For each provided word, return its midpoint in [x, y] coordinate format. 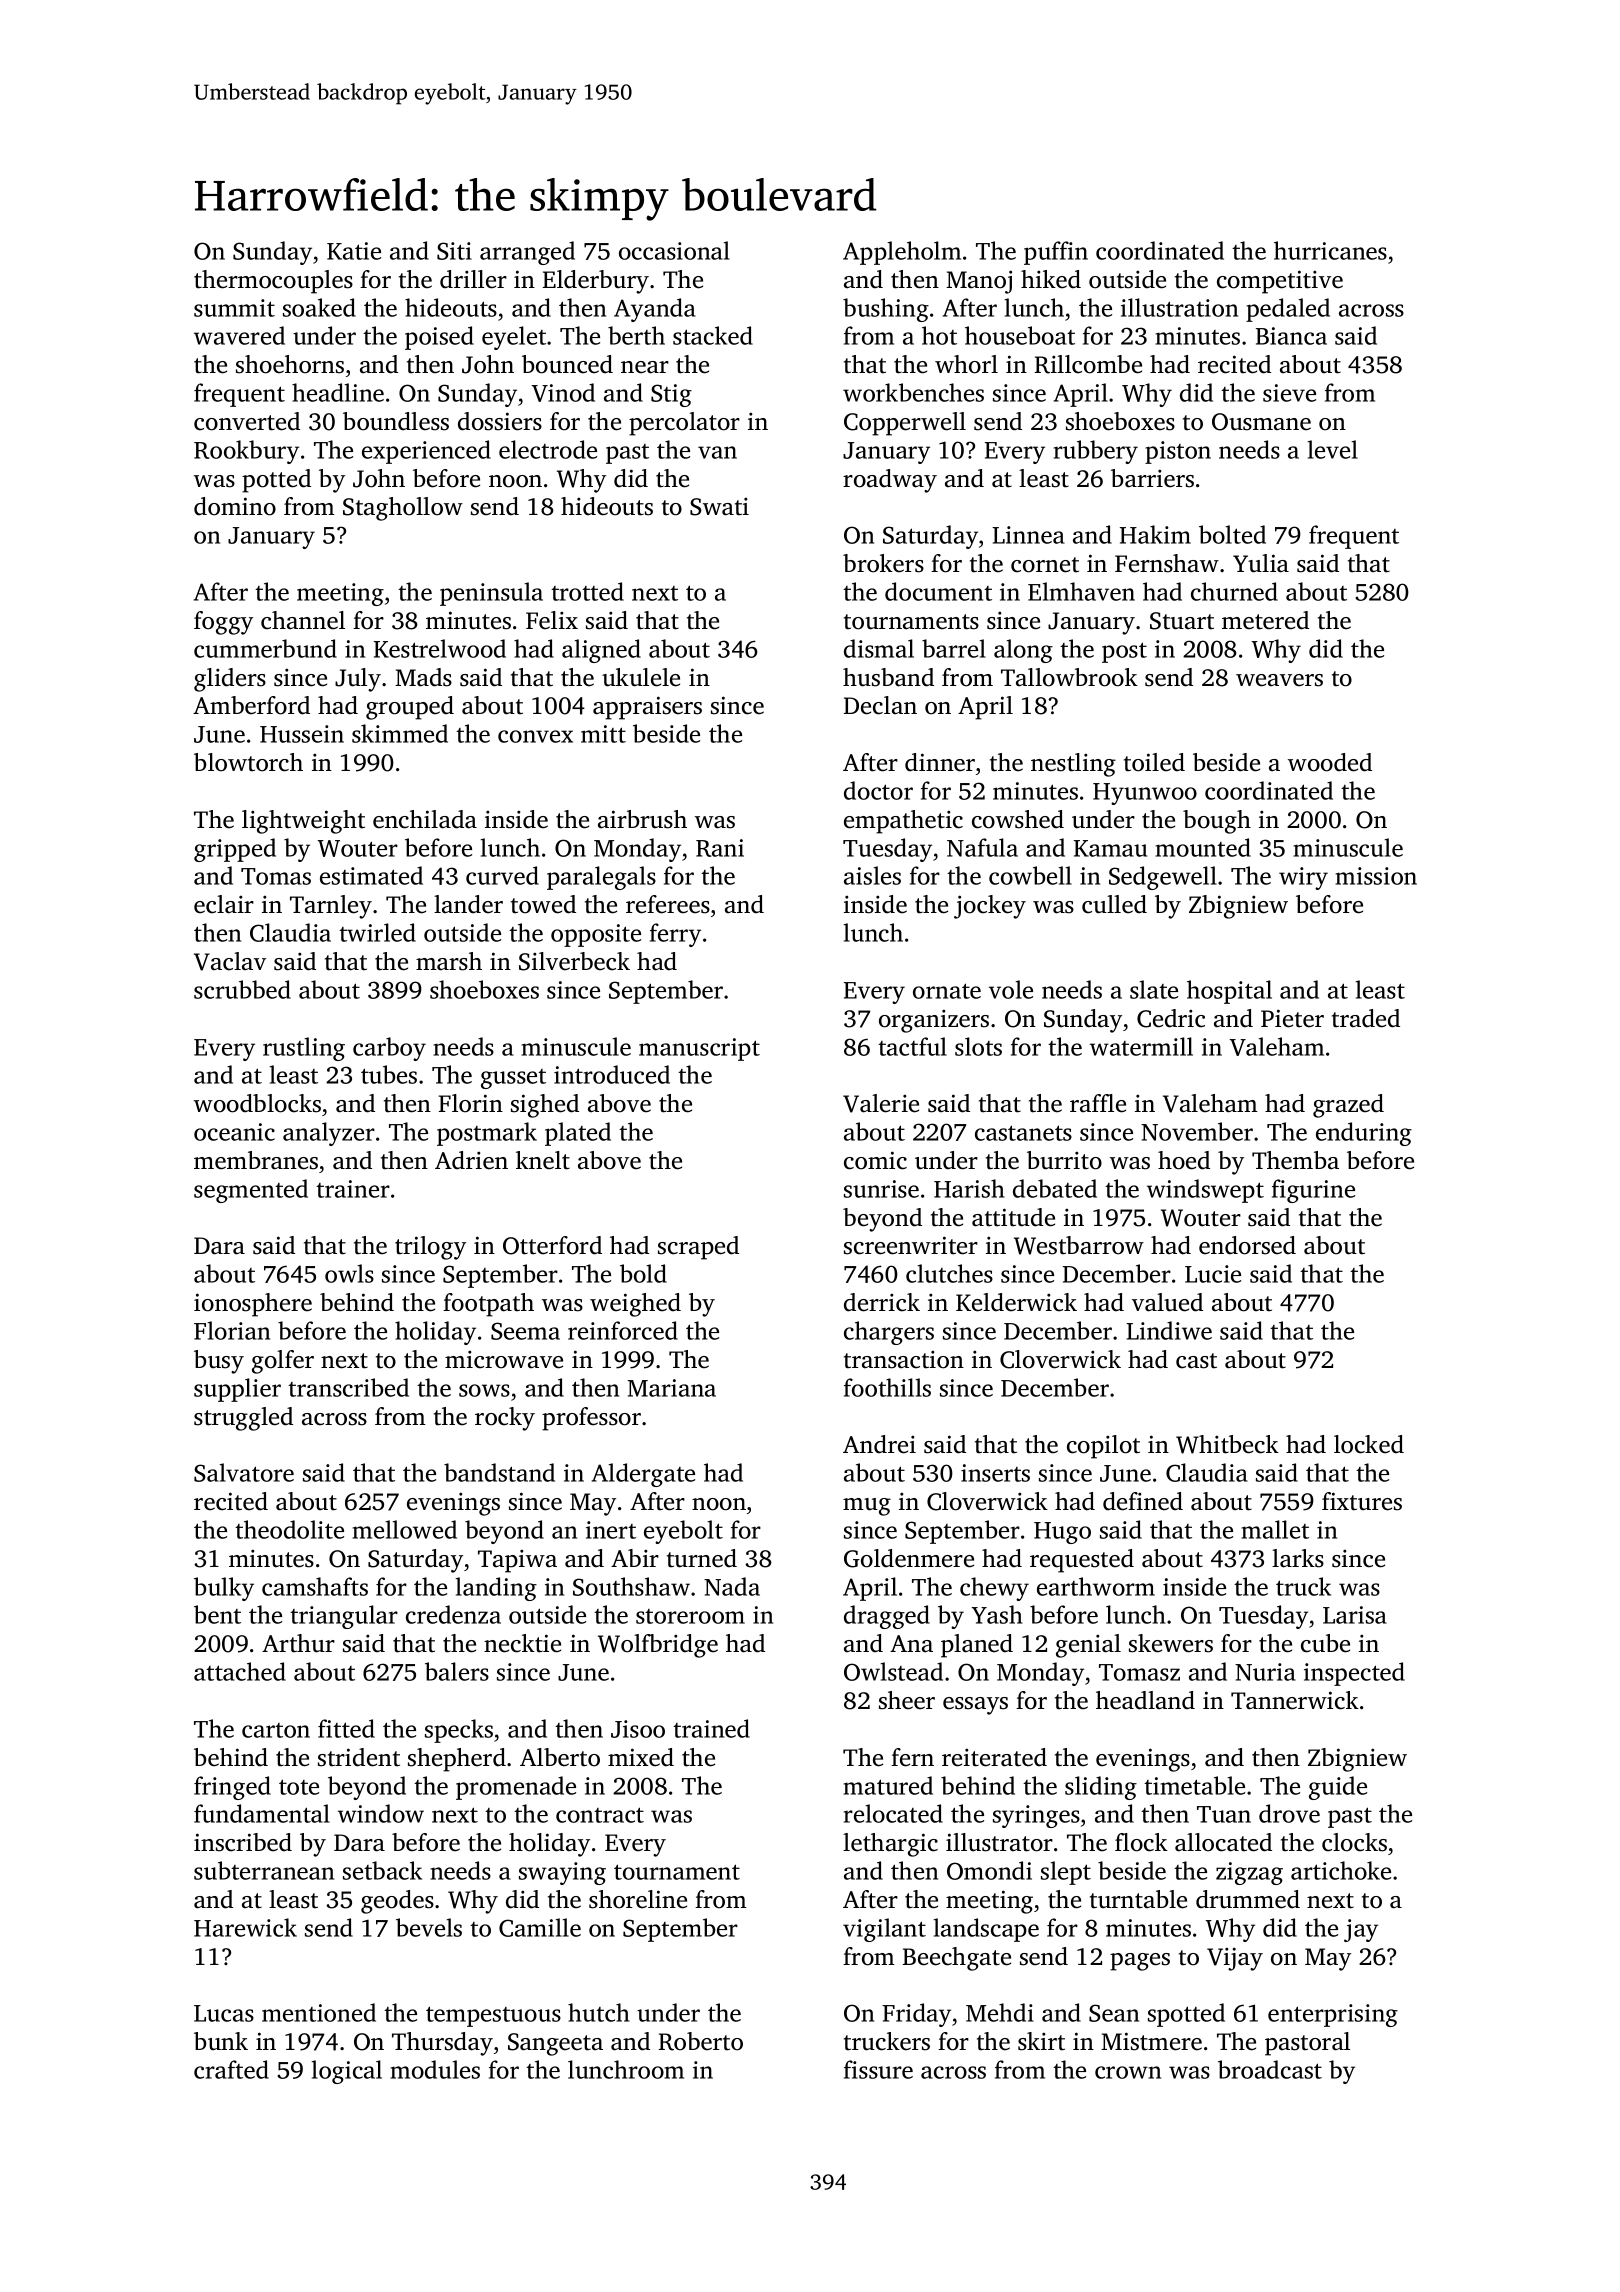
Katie [354, 251]
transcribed [348, 1387]
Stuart [1182, 621]
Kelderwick [1016, 1302]
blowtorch [248, 762]
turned [702, 1558]
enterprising [1333, 2015]
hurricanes [1330, 250]
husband [888, 677]
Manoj [979, 282]
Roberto [701, 2041]
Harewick [245, 1927]
